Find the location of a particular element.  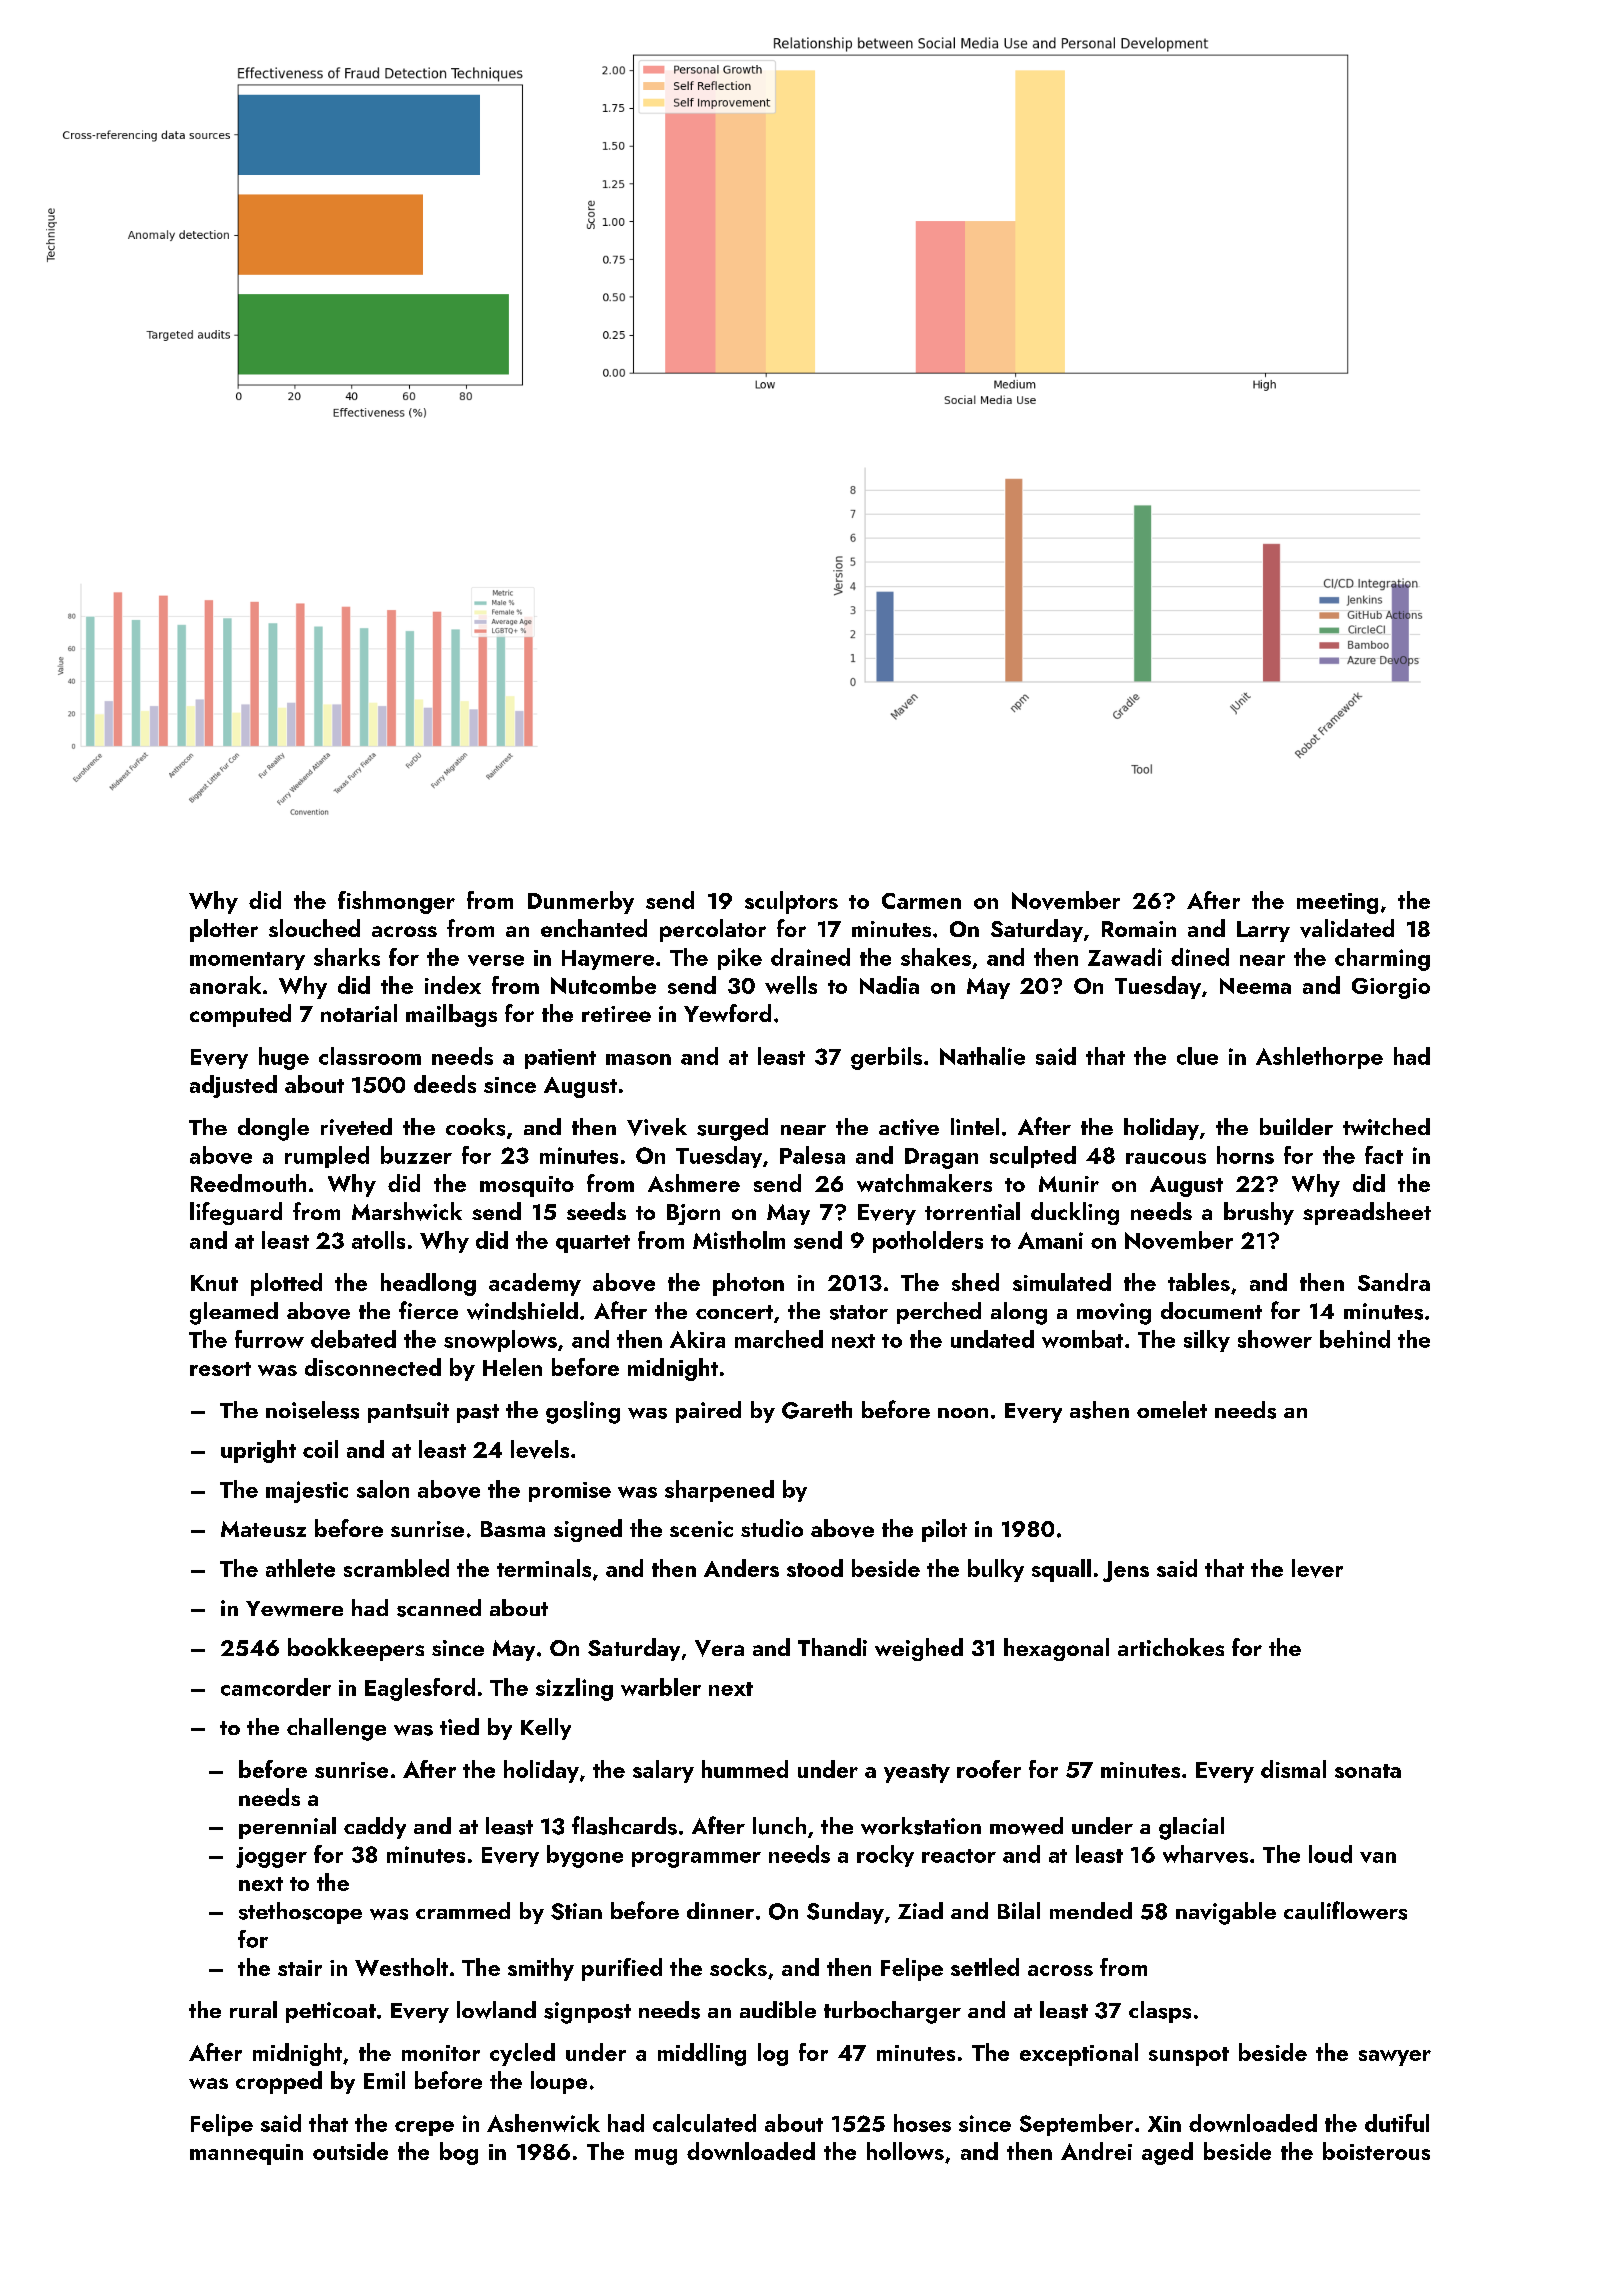

hoses is located at coordinates (922, 2123).
